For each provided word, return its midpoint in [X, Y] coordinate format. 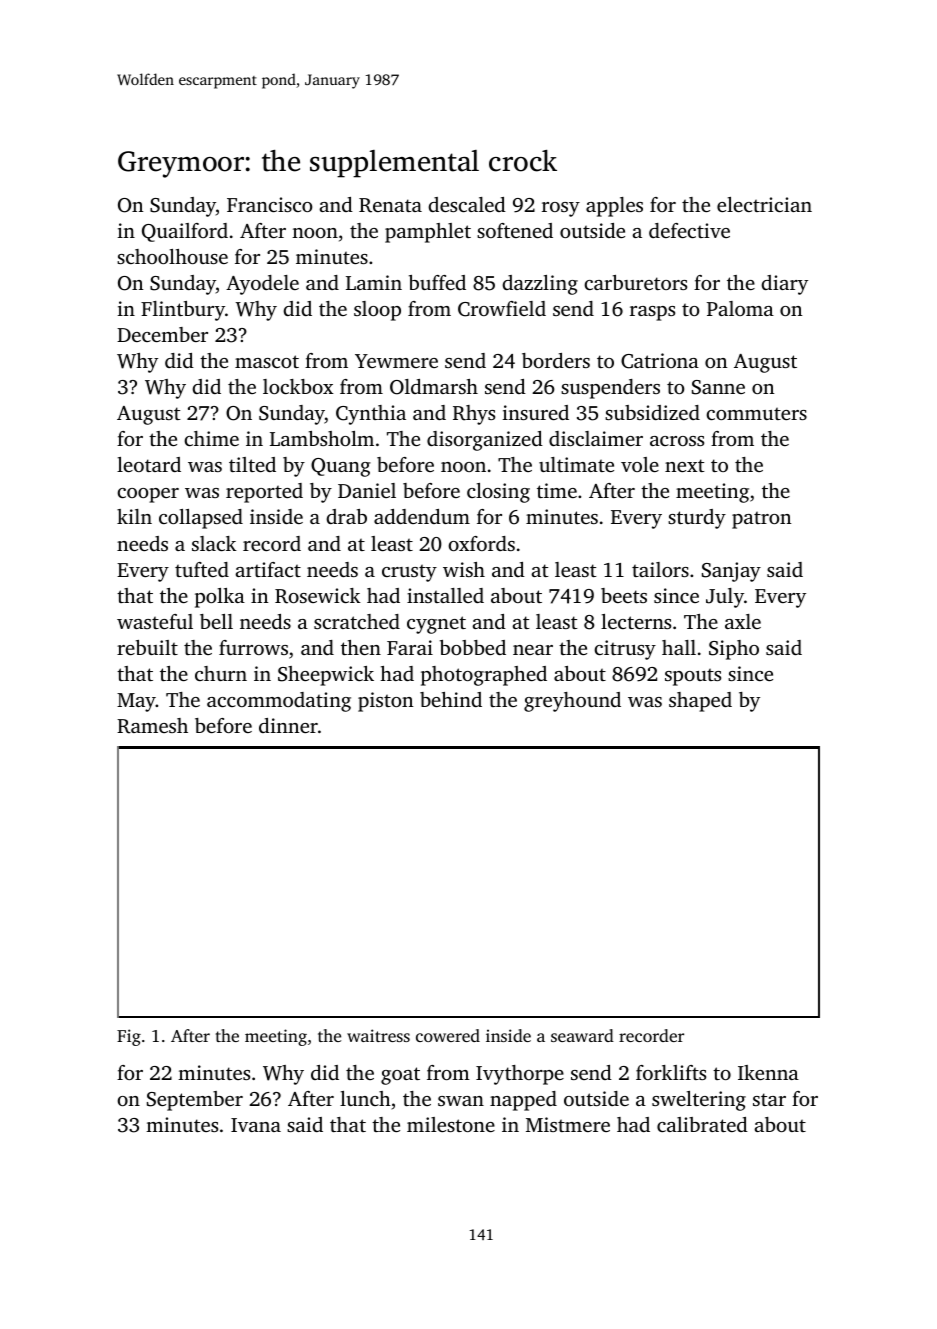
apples [614, 207]
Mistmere [568, 1124]
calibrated [702, 1124]
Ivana [256, 1125]
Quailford [185, 232]
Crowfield [502, 309]
